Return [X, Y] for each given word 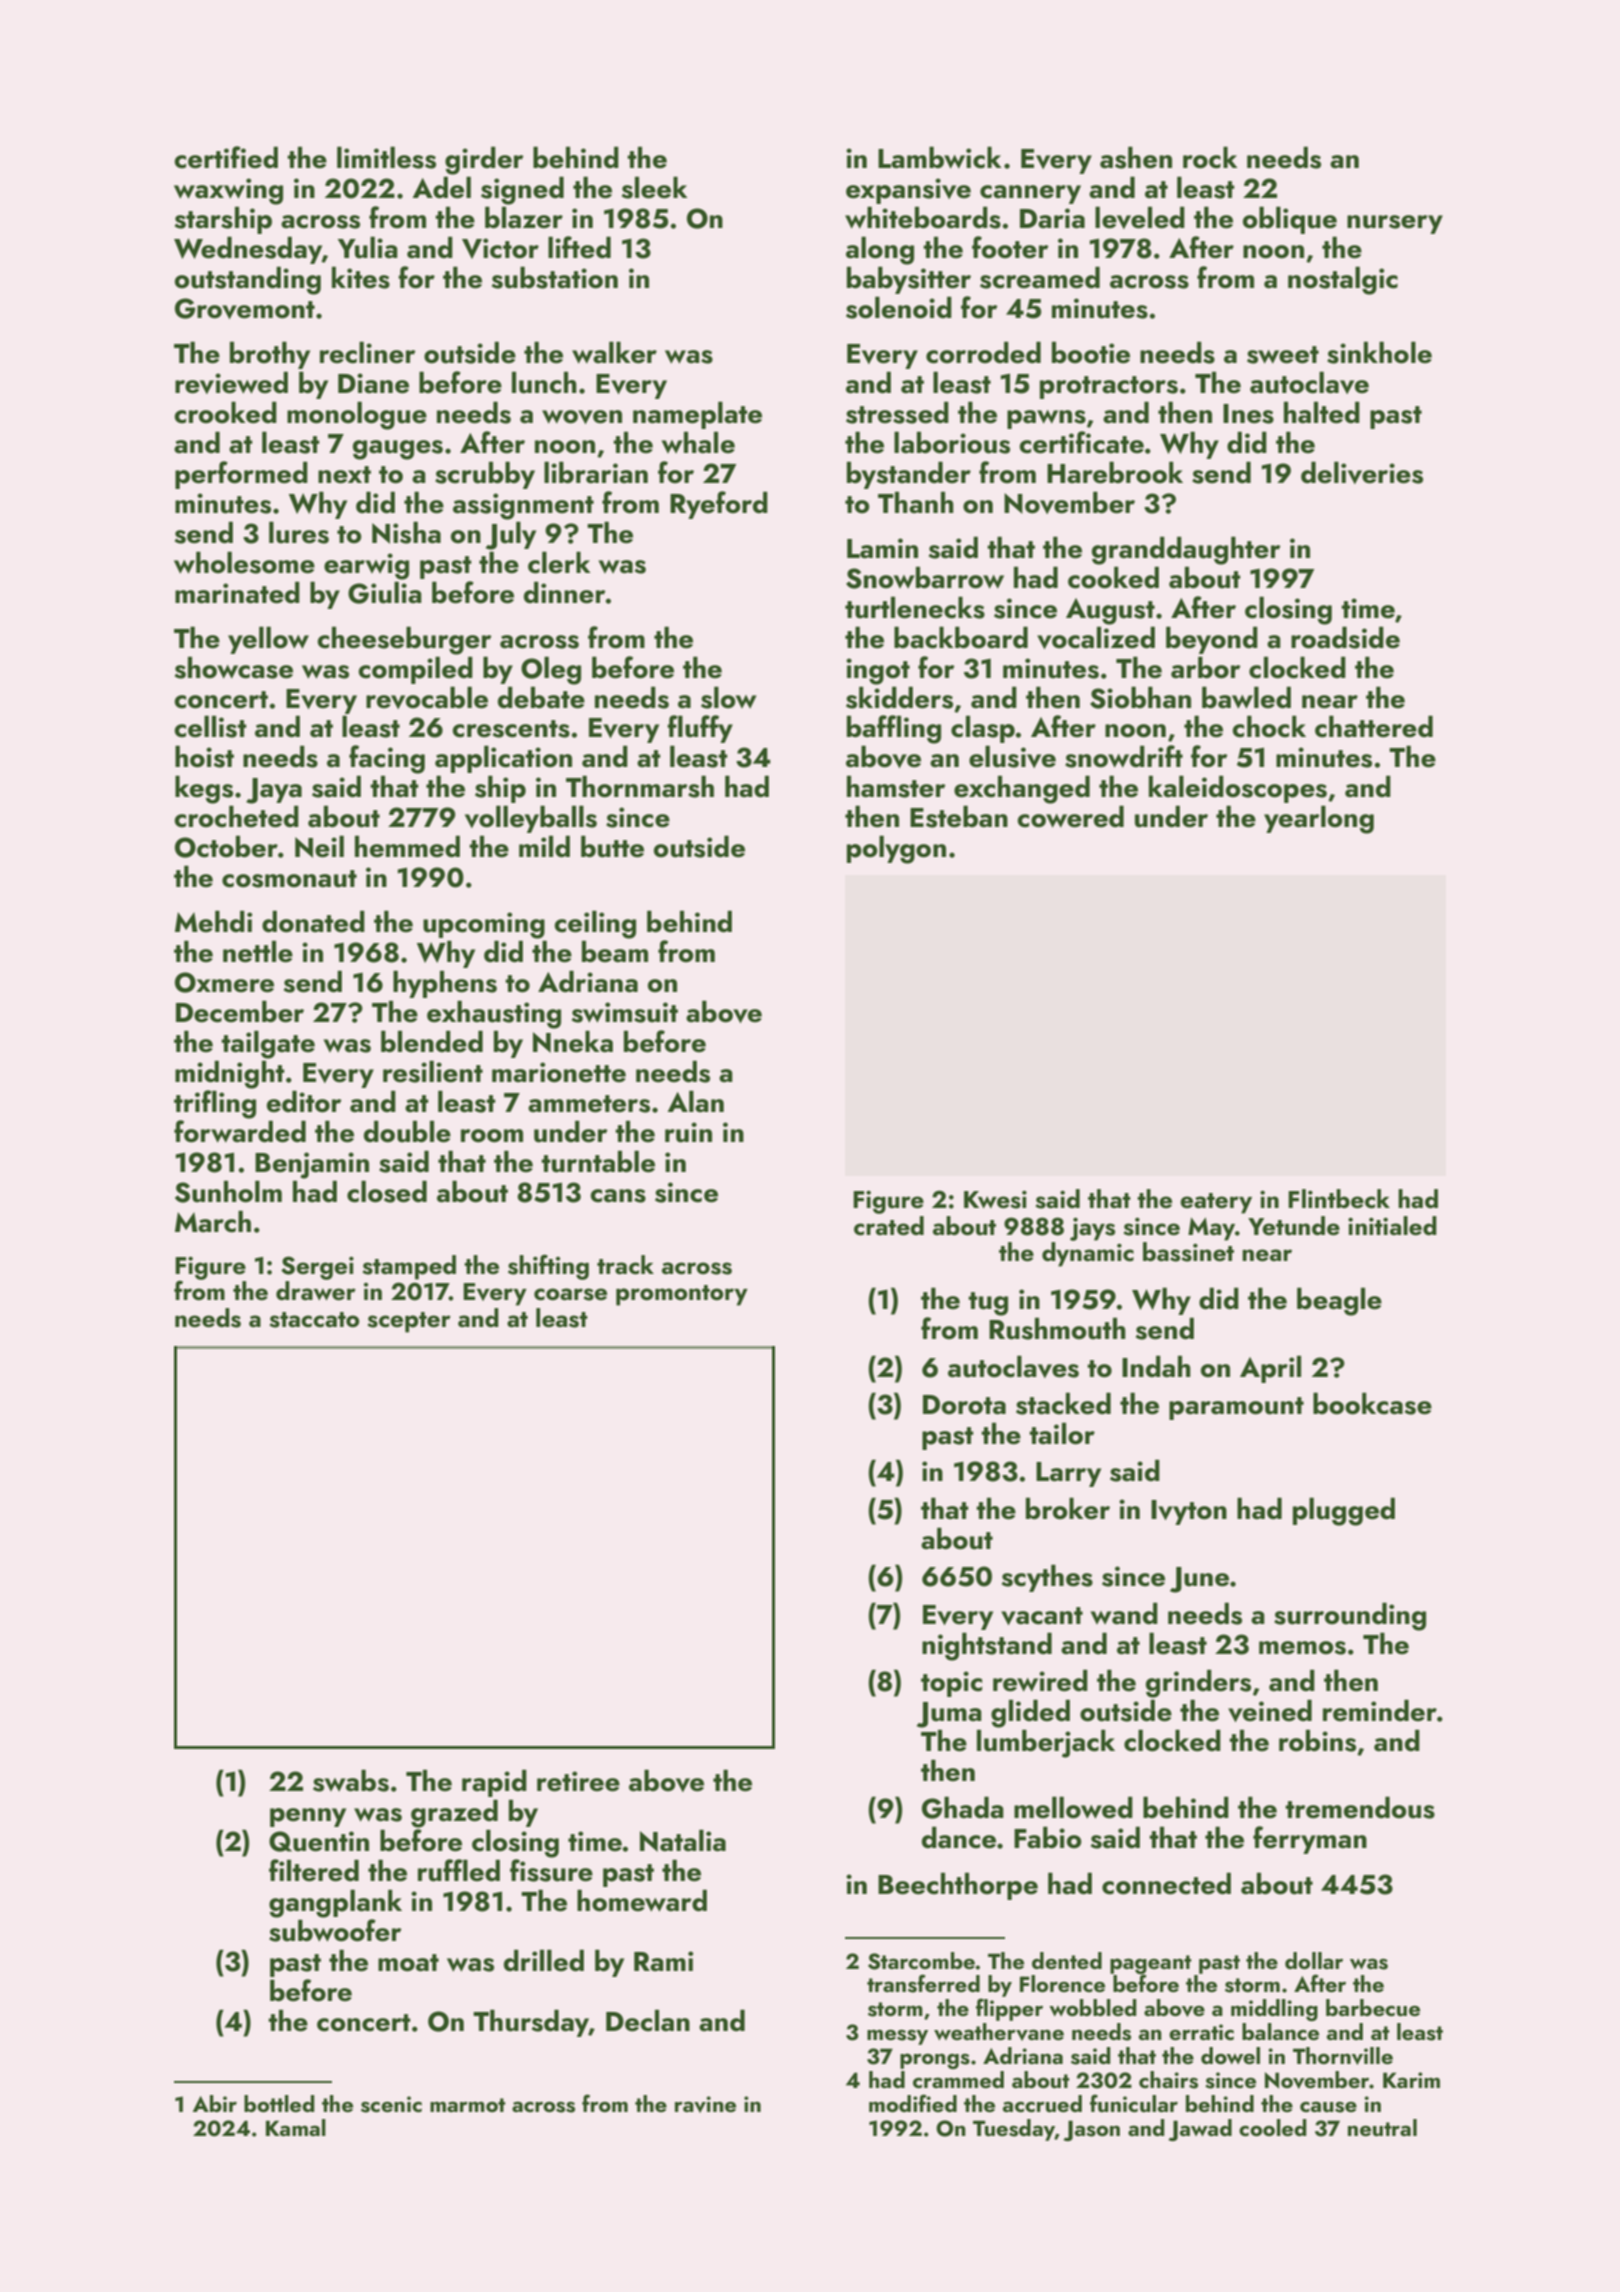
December [240, 1011]
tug [988, 1304]
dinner [565, 592]
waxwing [228, 191]
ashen [1136, 157]
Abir [215, 2103]
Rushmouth [1057, 1328]
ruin [688, 1132]
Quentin [319, 1841]
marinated [237, 592]
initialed [1392, 1226]
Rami [663, 1961]
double [407, 1131]
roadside [1345, 637]
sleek [655, 187]
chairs [1168, 2080]
